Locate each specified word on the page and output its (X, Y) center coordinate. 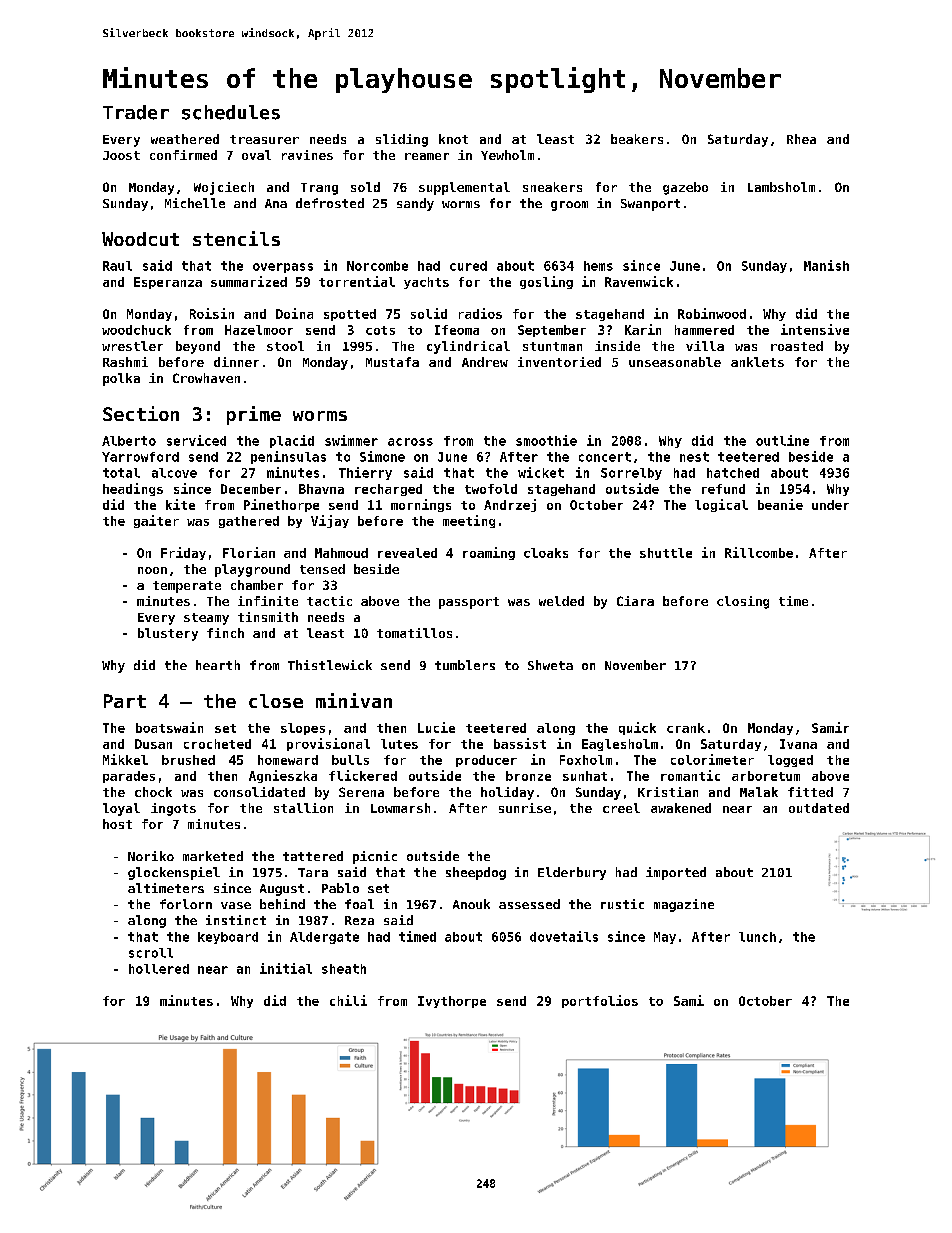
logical (721, 505)
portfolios (600, 1001)
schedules (231, 112)
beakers (637, 139)
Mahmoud (341, 553)
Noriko (151, 856)
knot (453, 139)
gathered (249, 522)
